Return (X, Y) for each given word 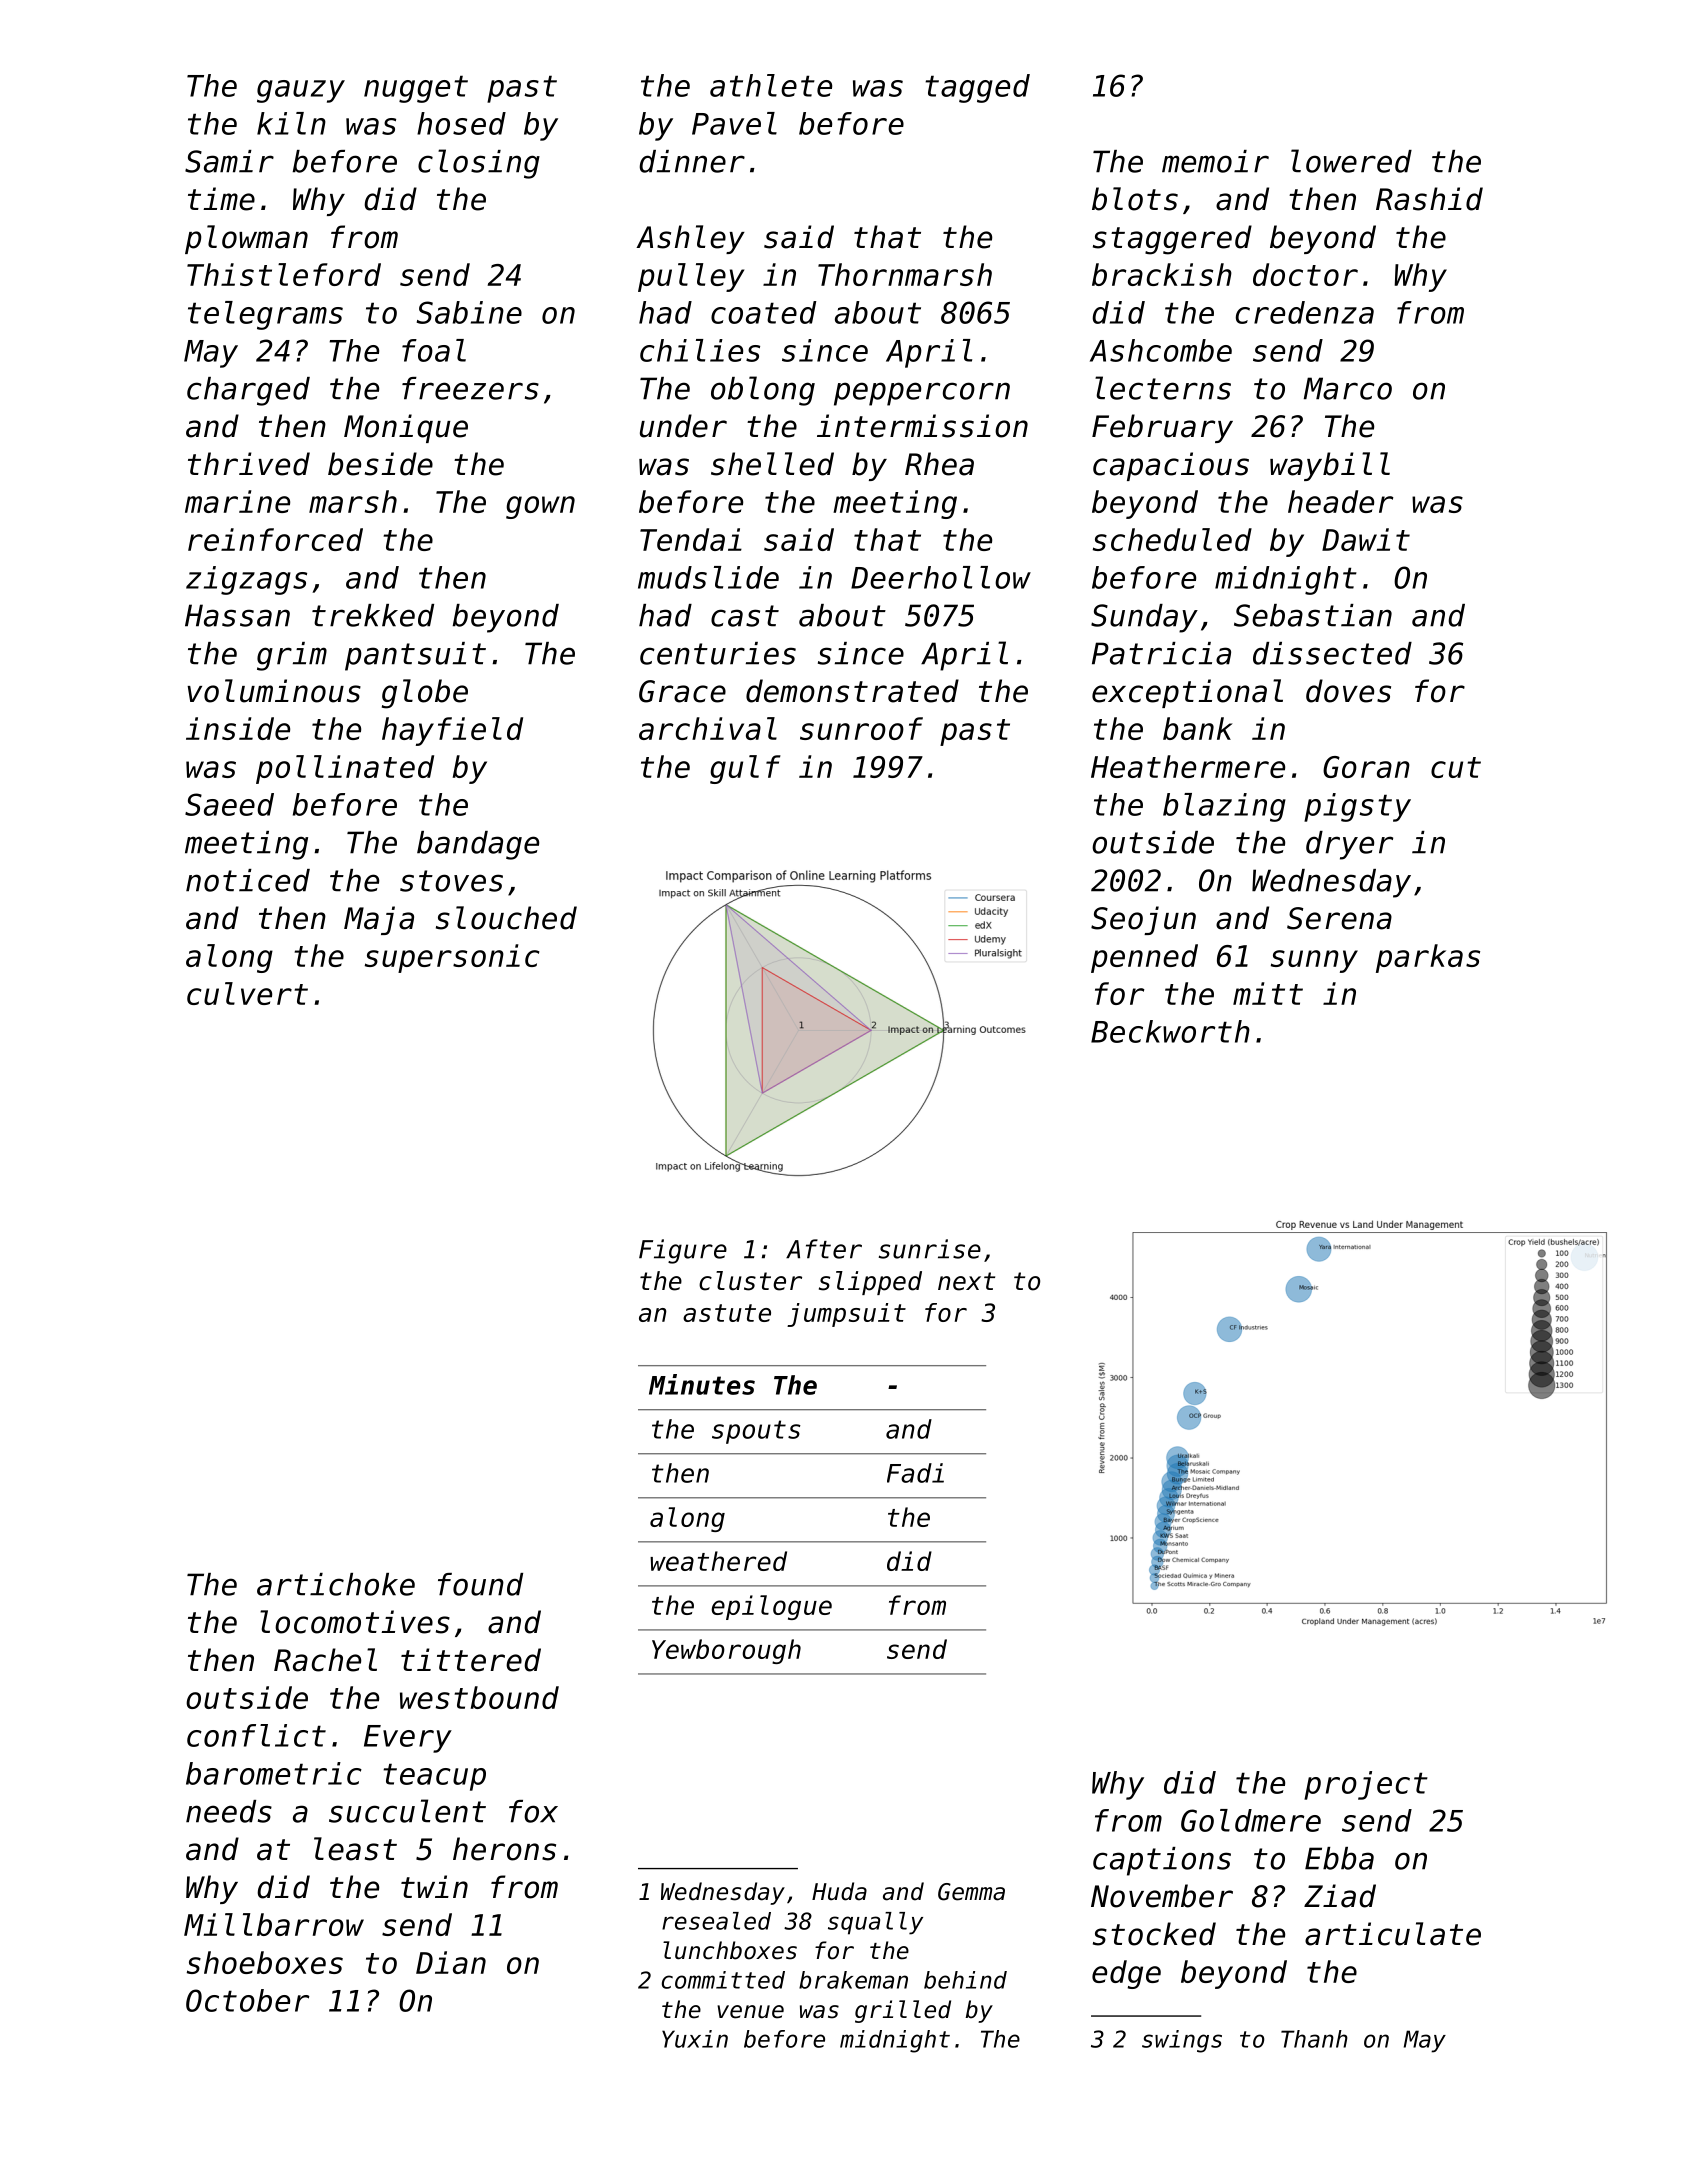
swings (1182, 2041)
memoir (1215, 161)
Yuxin (695, 2039)
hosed (461, 123)
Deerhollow (941, 577)
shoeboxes (265, 1962)
